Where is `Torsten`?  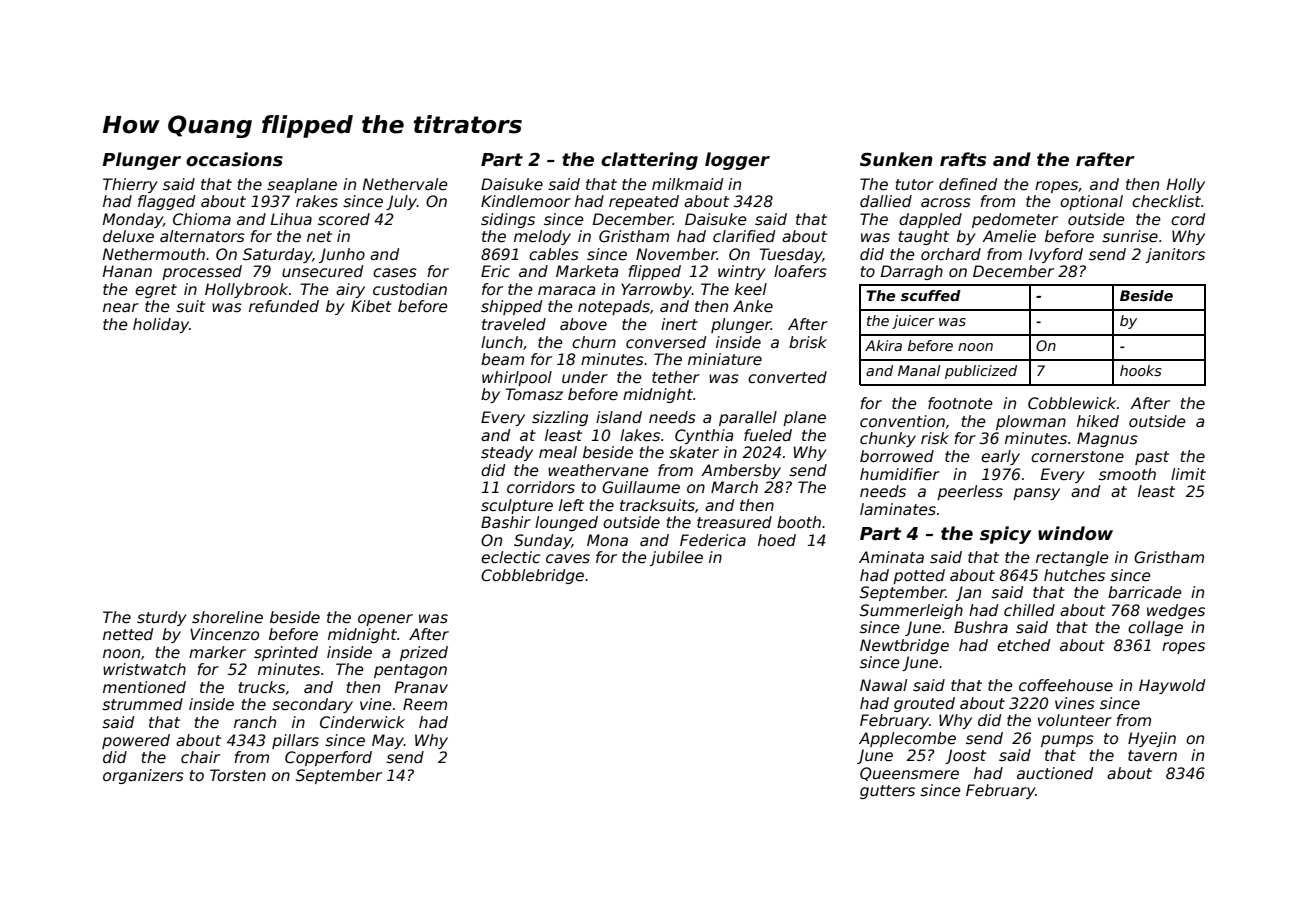 Torsten is located at coordinates (238, 775).
